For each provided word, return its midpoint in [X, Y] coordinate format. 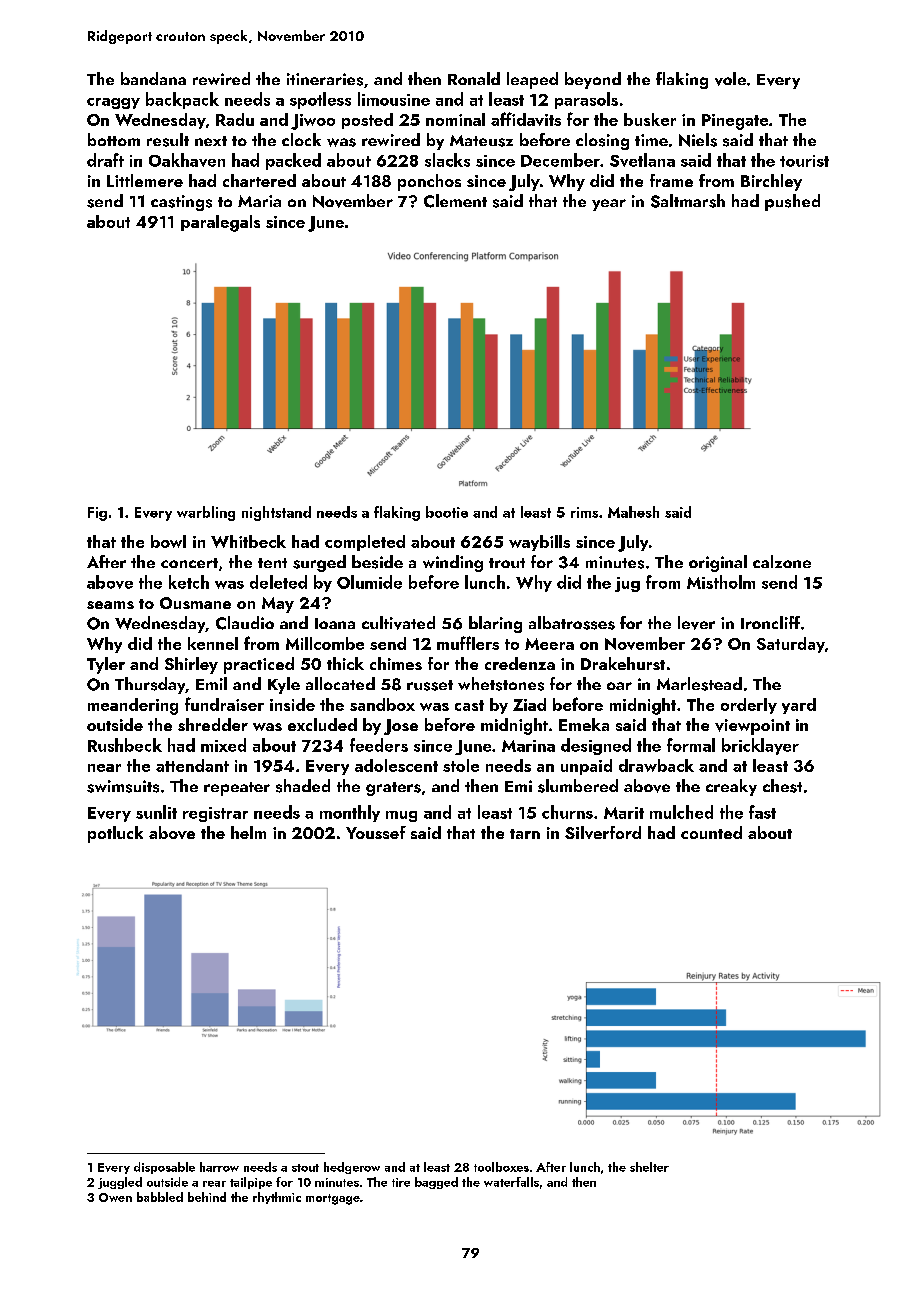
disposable [164, 1168]
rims [584, 512]
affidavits [526, 119]
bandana [153, 78]
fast [762, 812]
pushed [792, 202]
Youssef [376, 832]
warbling [206, 513]
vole [730, 79]
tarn [525, 834]
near [104, 768]
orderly [749, 706]
